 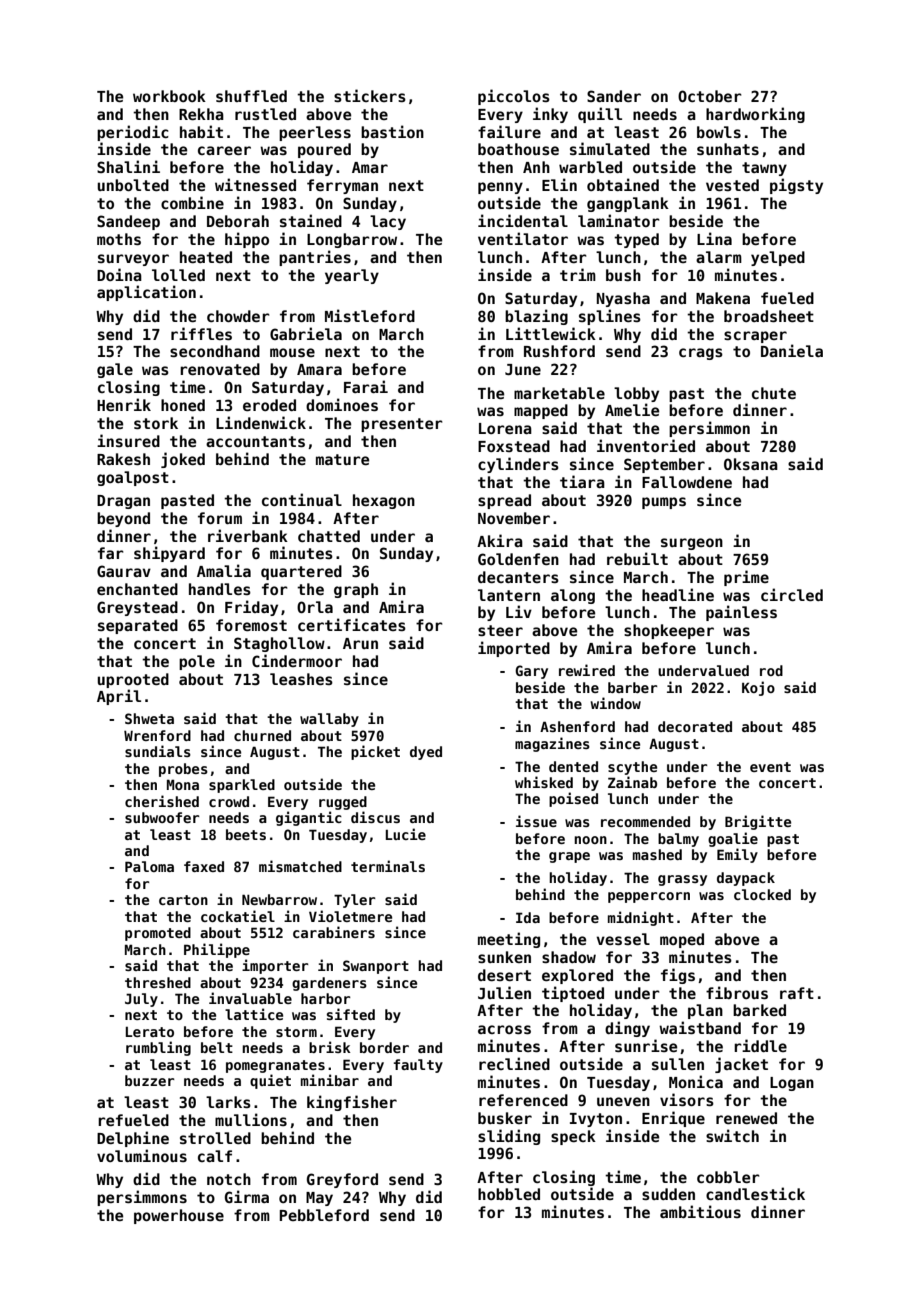 What do you see at coordinates (138, 626) in the image?
I see `separated` at bounding box center [138, 626].
